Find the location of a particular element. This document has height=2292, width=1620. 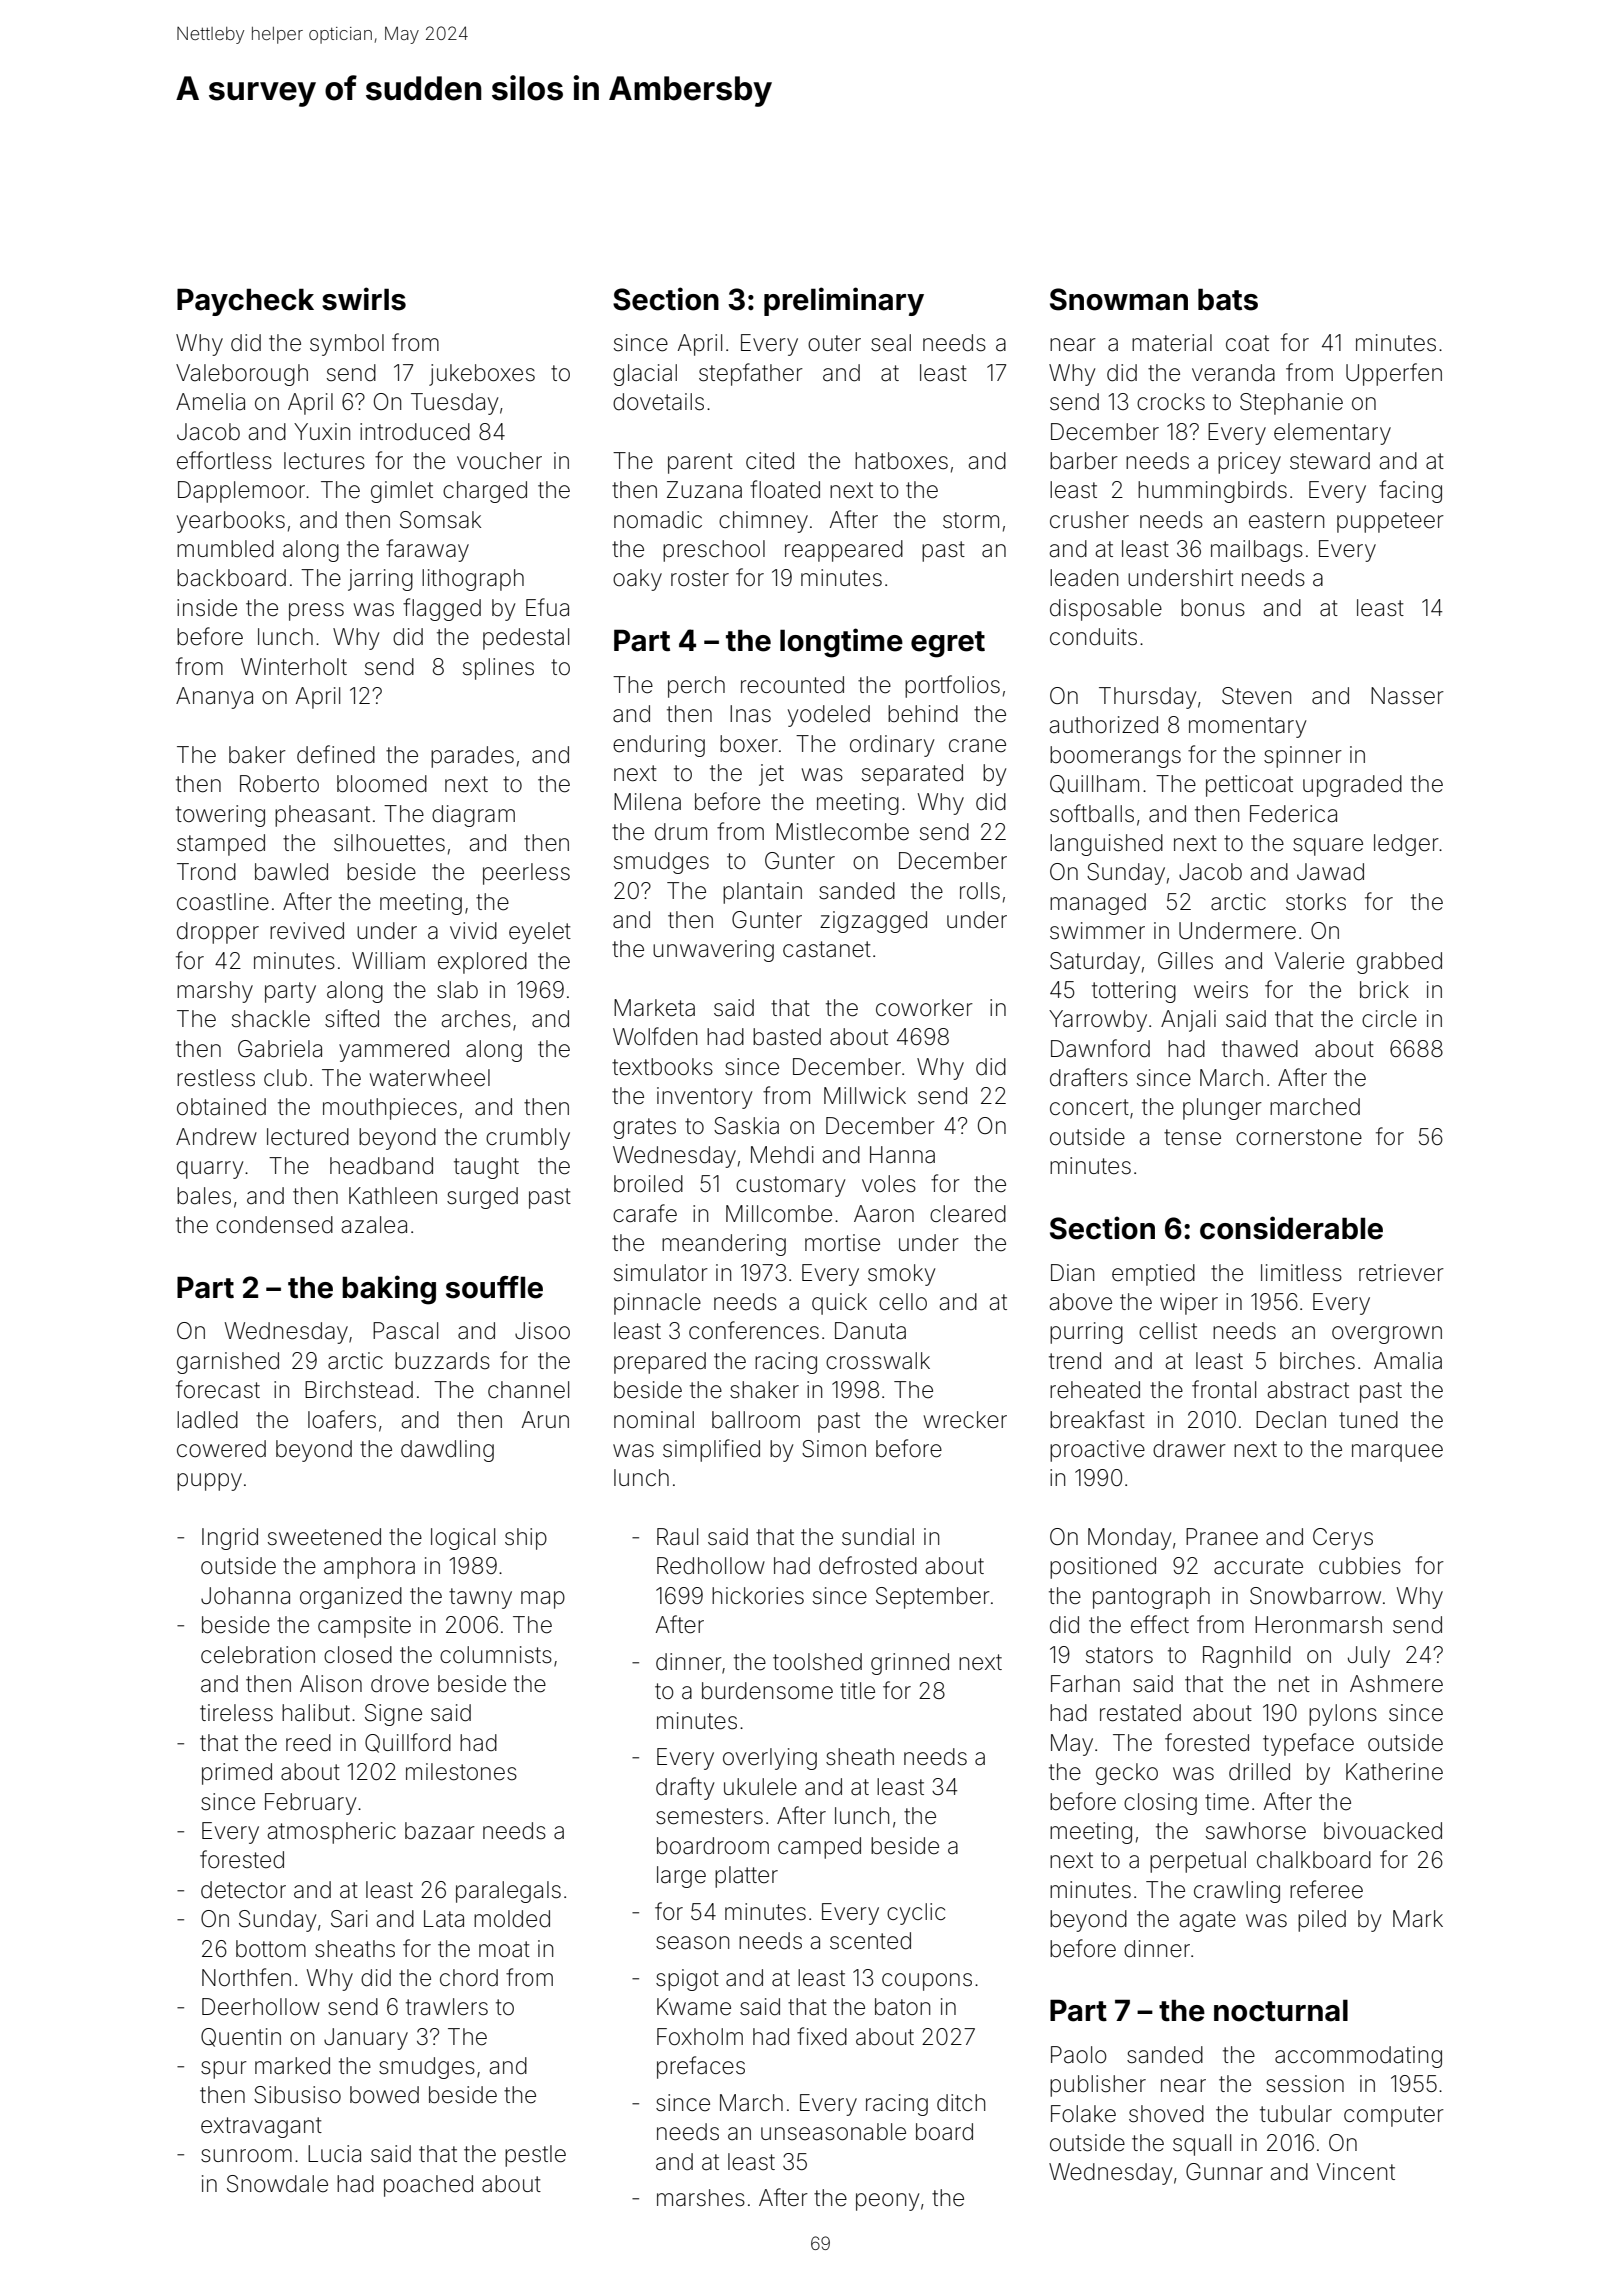

primed is located at coordinates (237, 1774).
